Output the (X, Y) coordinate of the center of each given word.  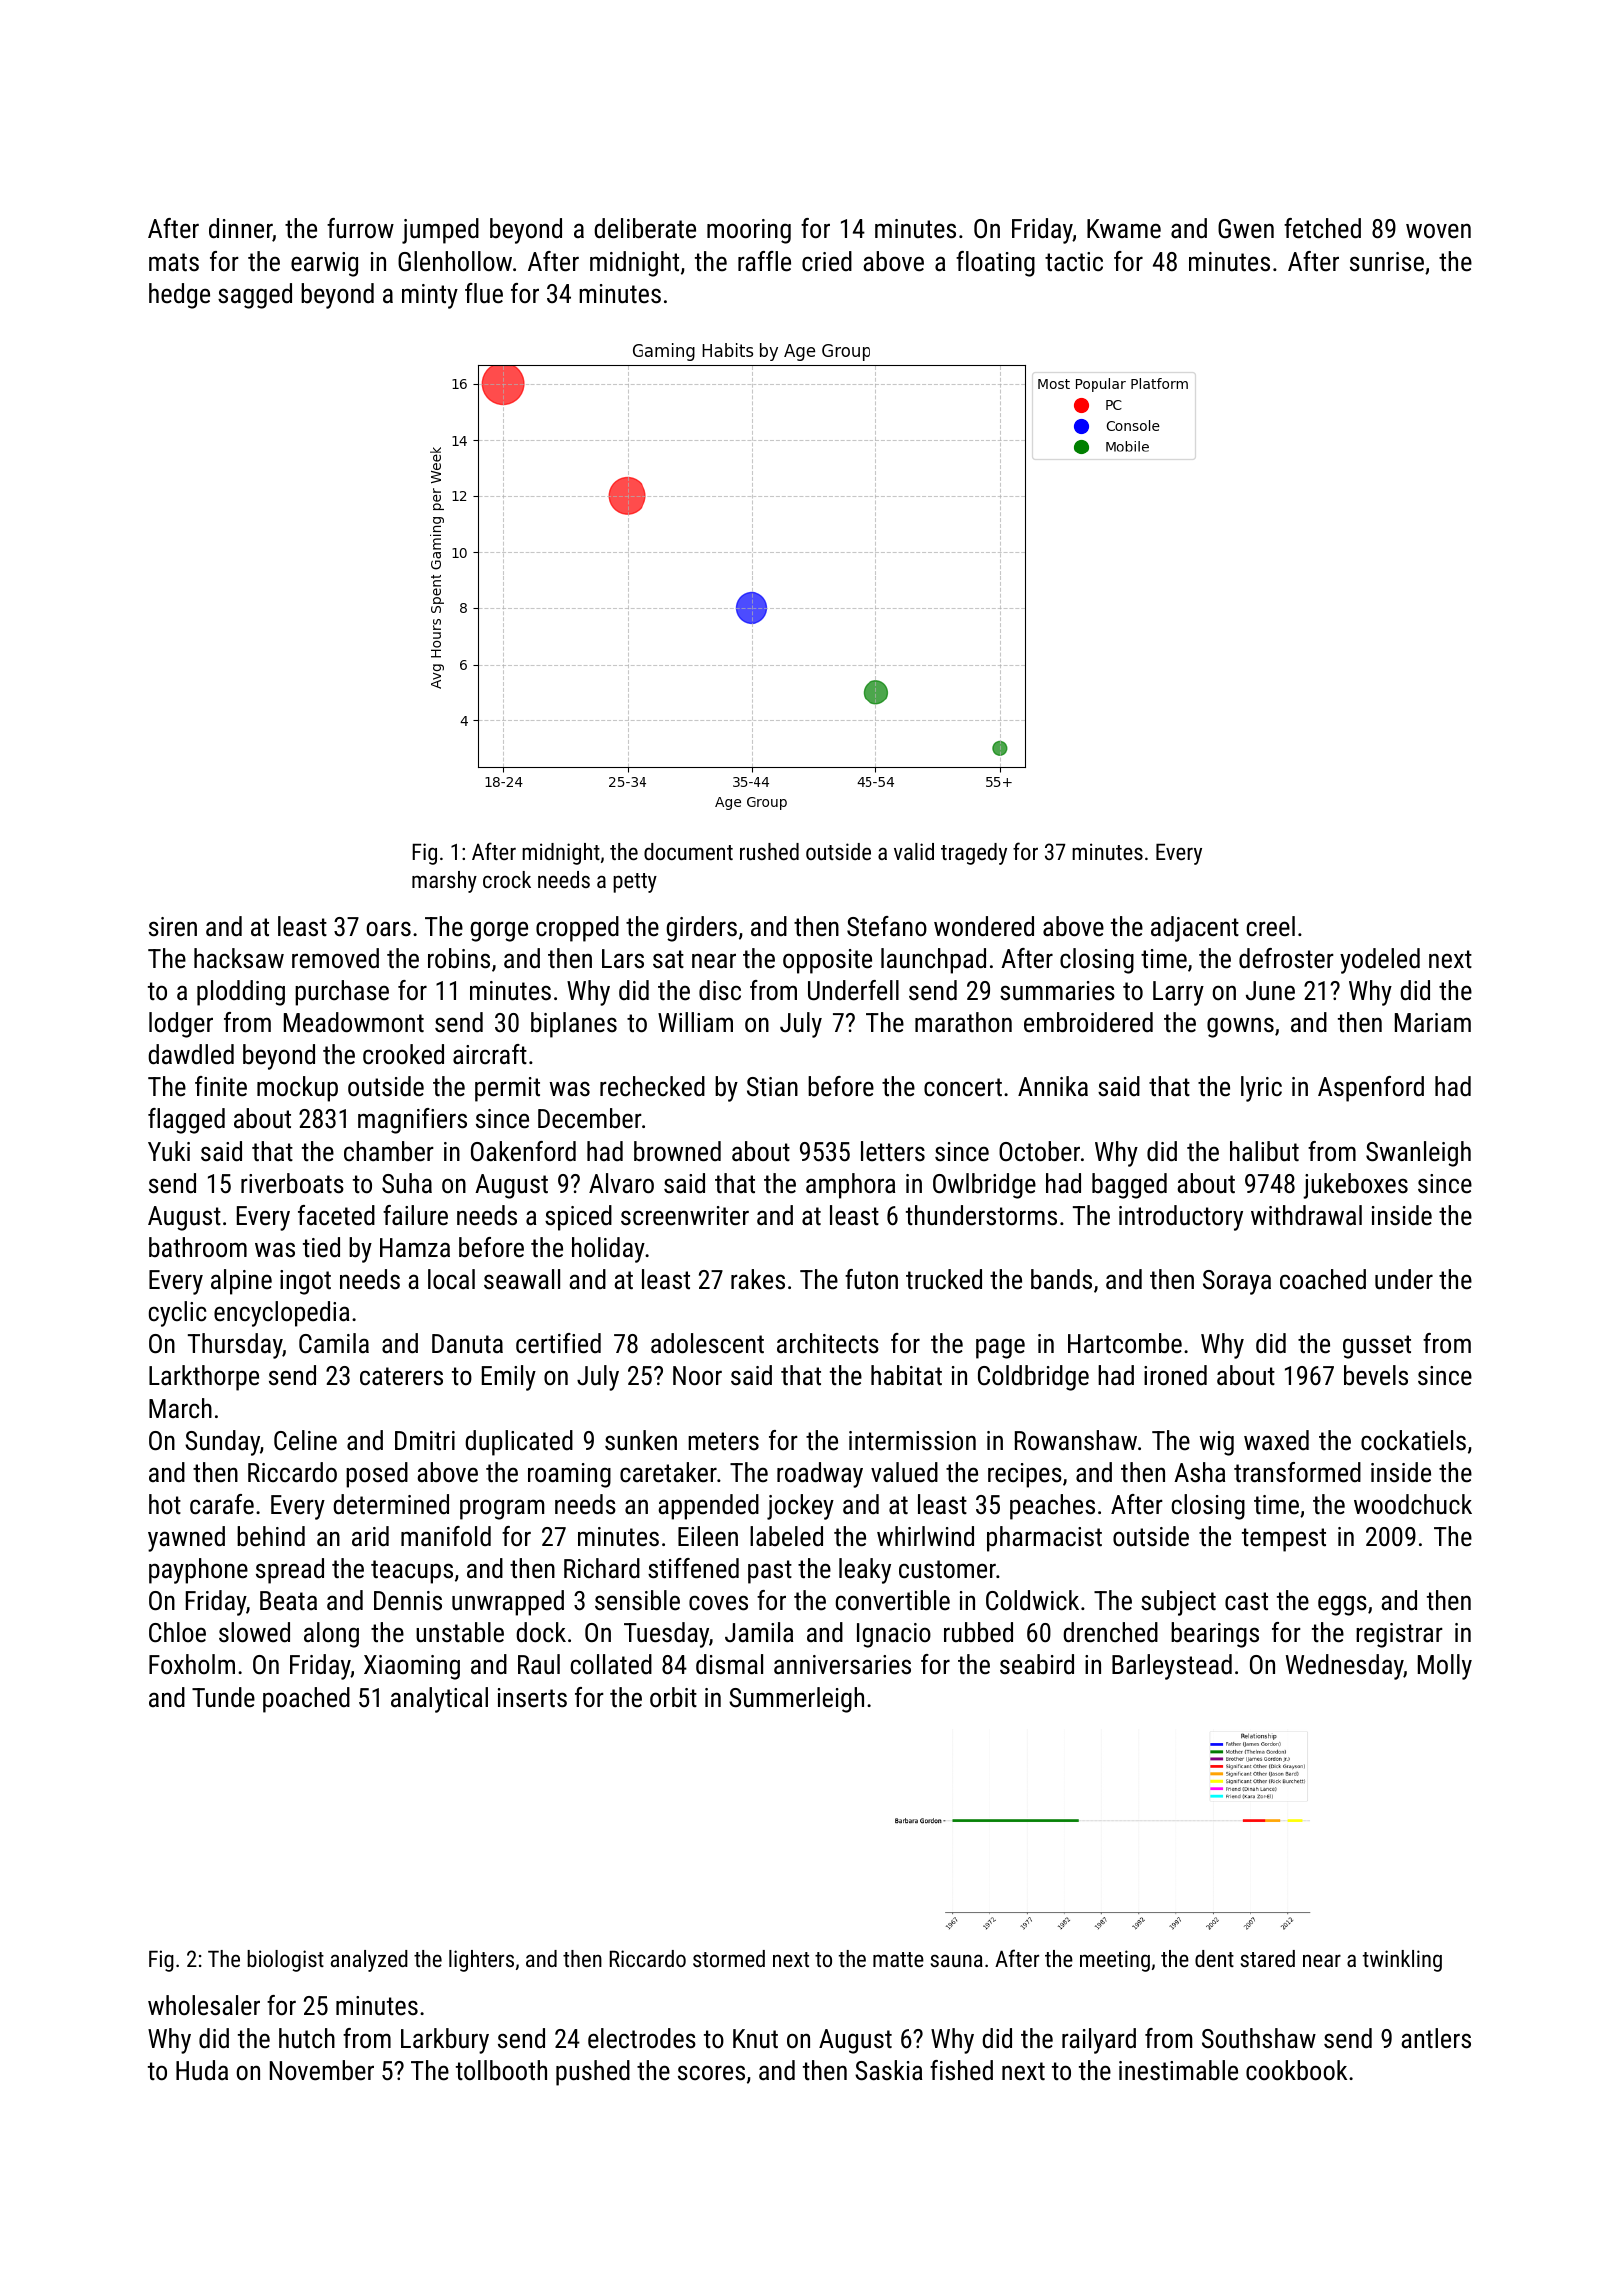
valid (914, 851)
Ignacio (894, 1635)
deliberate (645, 228)
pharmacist (1044, 1539)
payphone (198, 1571)
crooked (403, 1054)
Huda (202, 2070)
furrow (360, 228)
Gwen (1246, 229)
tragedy (974, 854)
